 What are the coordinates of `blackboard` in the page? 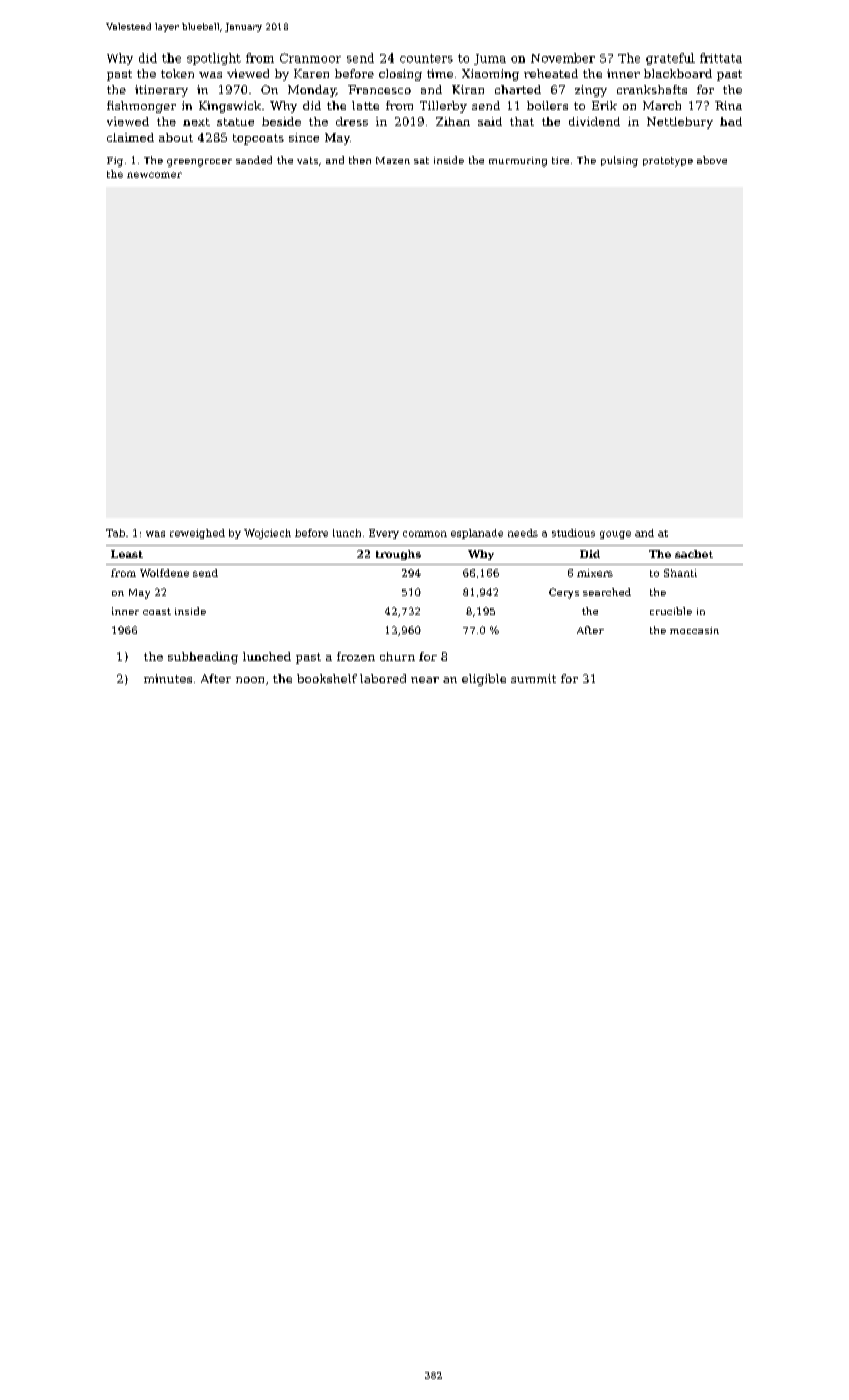 It's located at (678, 73).
